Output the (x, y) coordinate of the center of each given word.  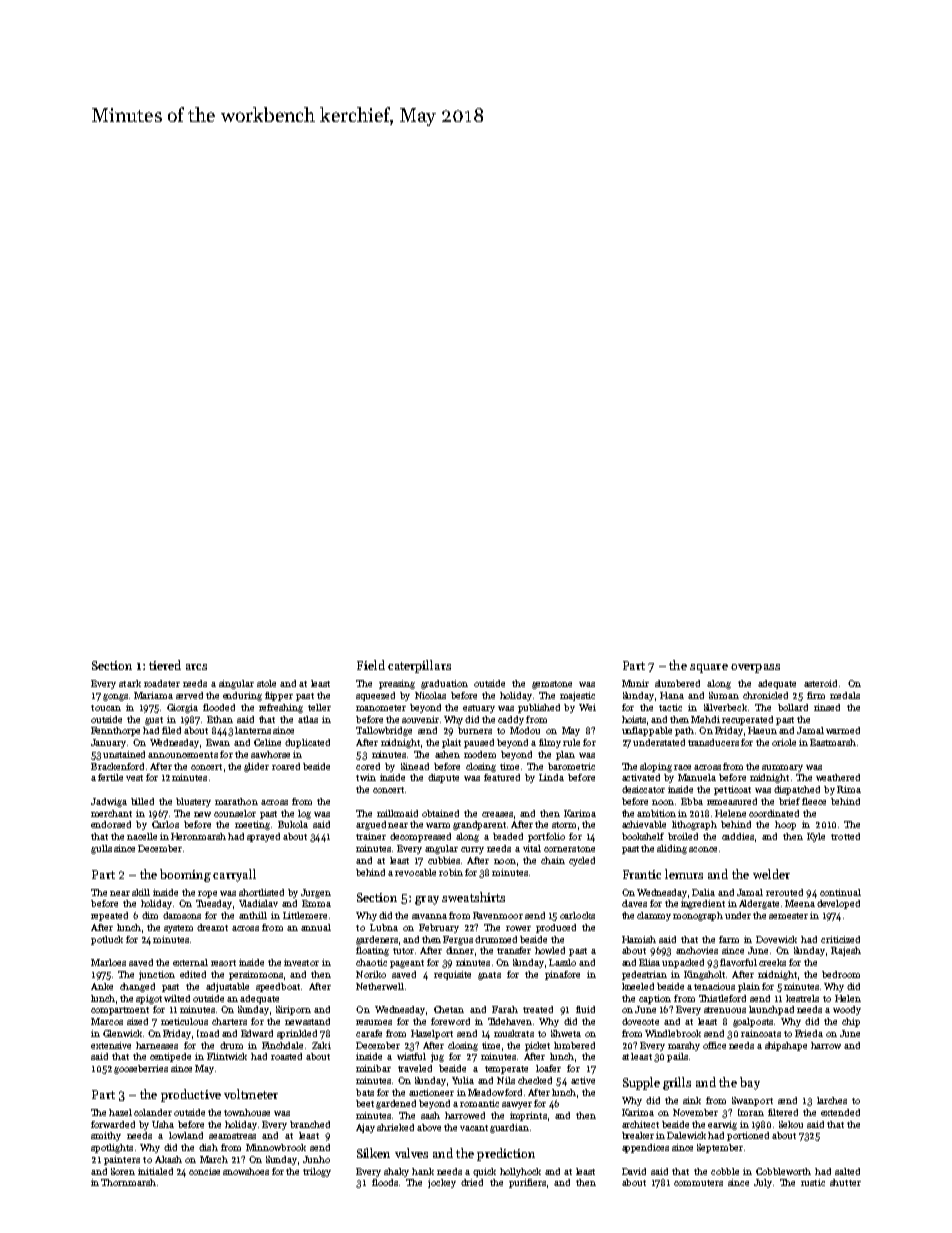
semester (788, 916)
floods (385, 1182)
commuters (698, 1183)
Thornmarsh (128, 1182)
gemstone (552, 685)
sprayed (263, 837)
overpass (755, 668)
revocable (415, 872)
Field (371, 665)
